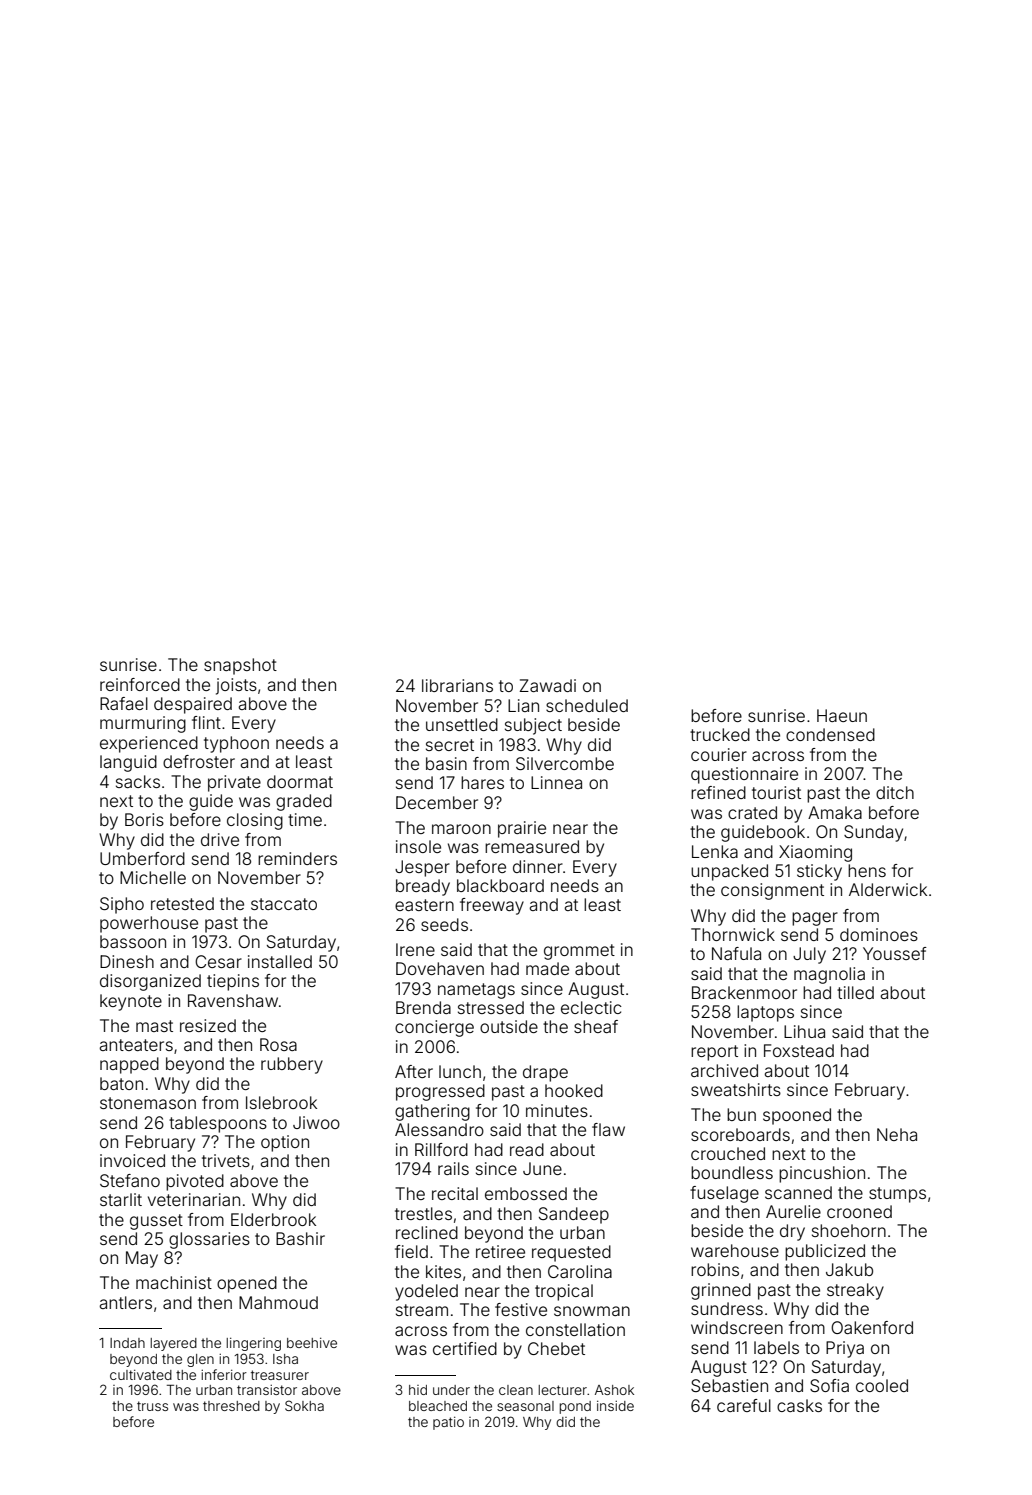  Describe the element at coordinates (615, 1406) in the screenshot. I see `inside` at that location.
